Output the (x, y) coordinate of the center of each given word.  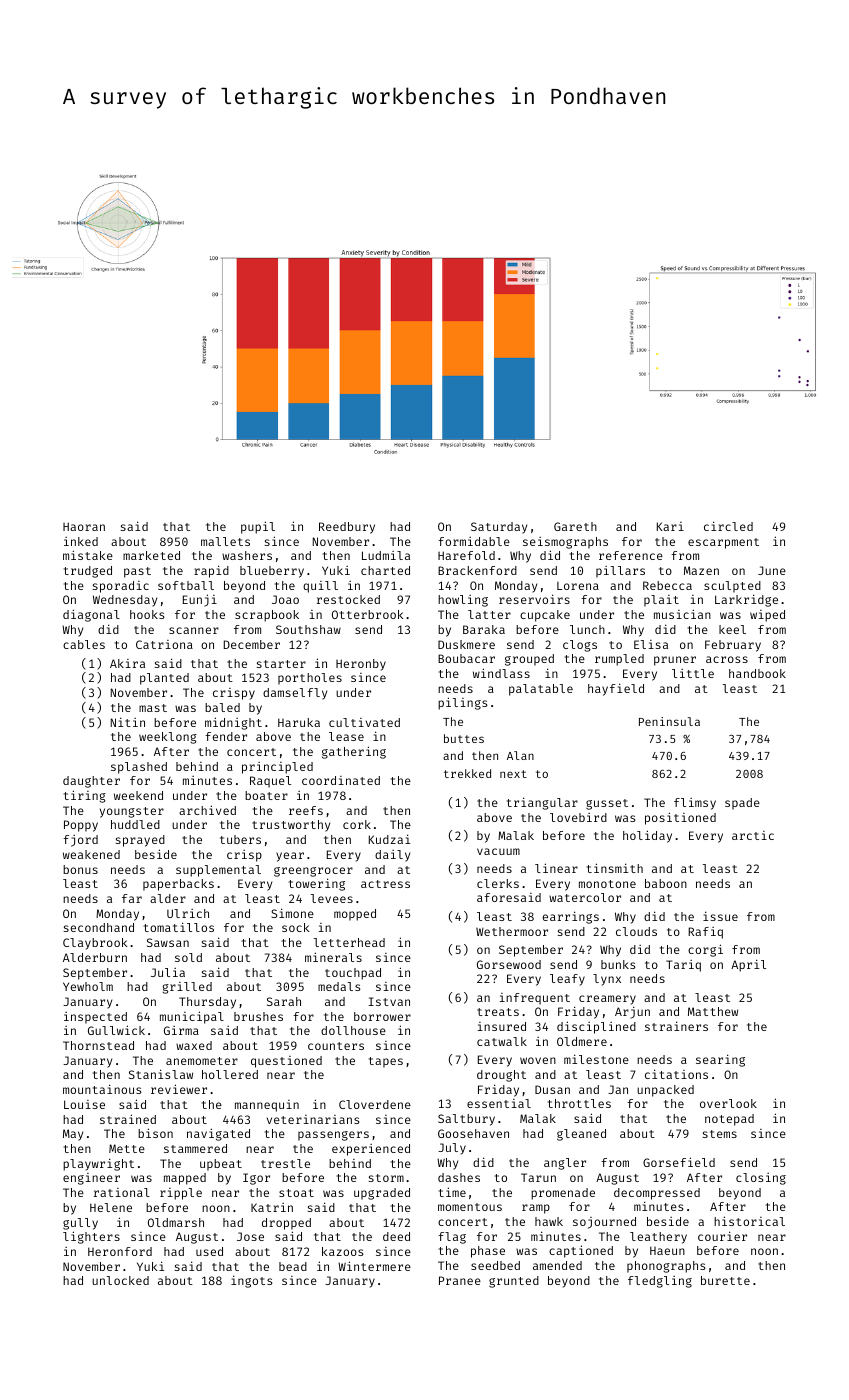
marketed (151, 555)
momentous (470, 1207)
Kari (670, 526)
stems (720, 1134)
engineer (91, 1179)
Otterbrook (367, 614)
